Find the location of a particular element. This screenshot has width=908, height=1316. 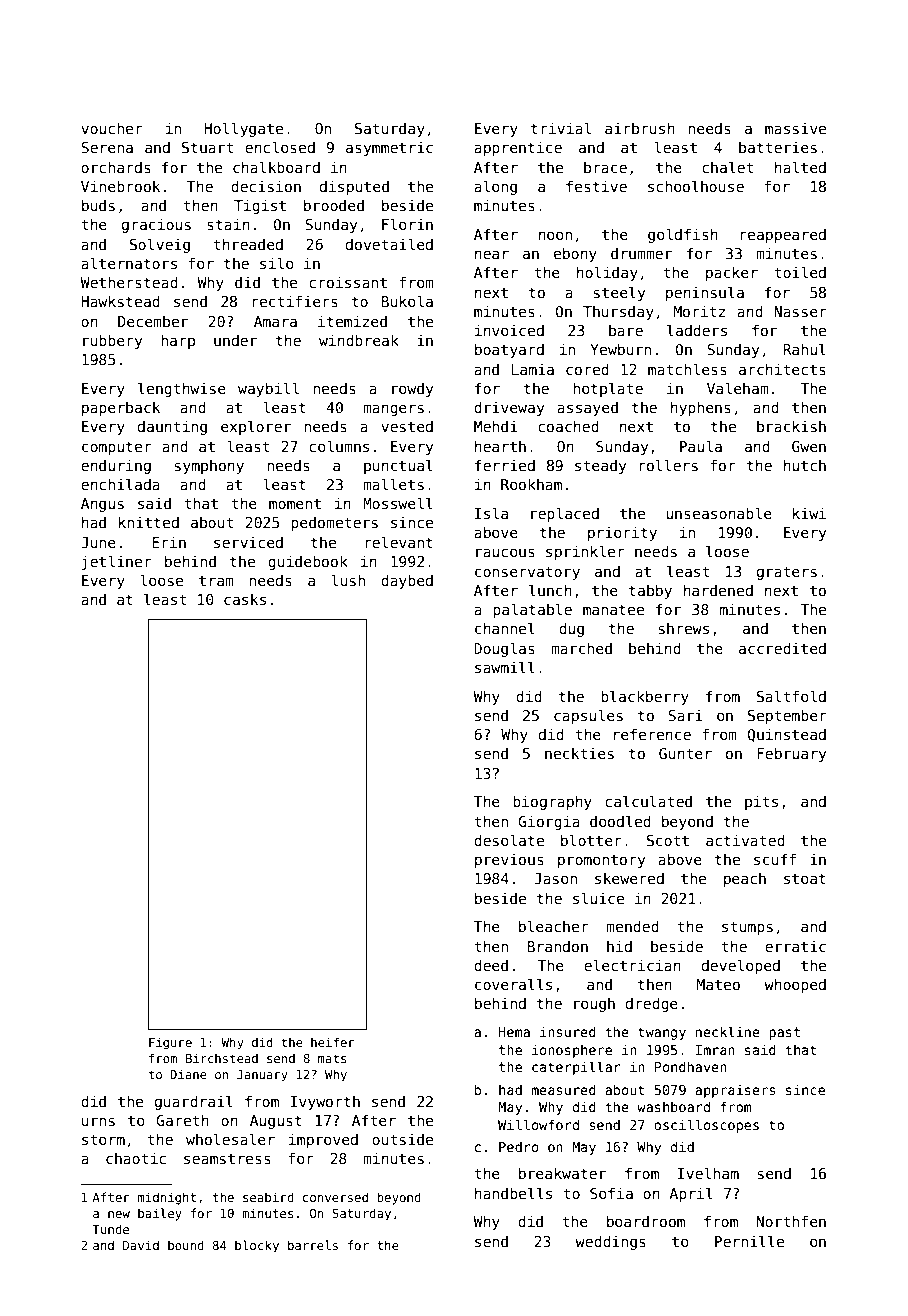

sawmill is located at coordinates (505, 667).
